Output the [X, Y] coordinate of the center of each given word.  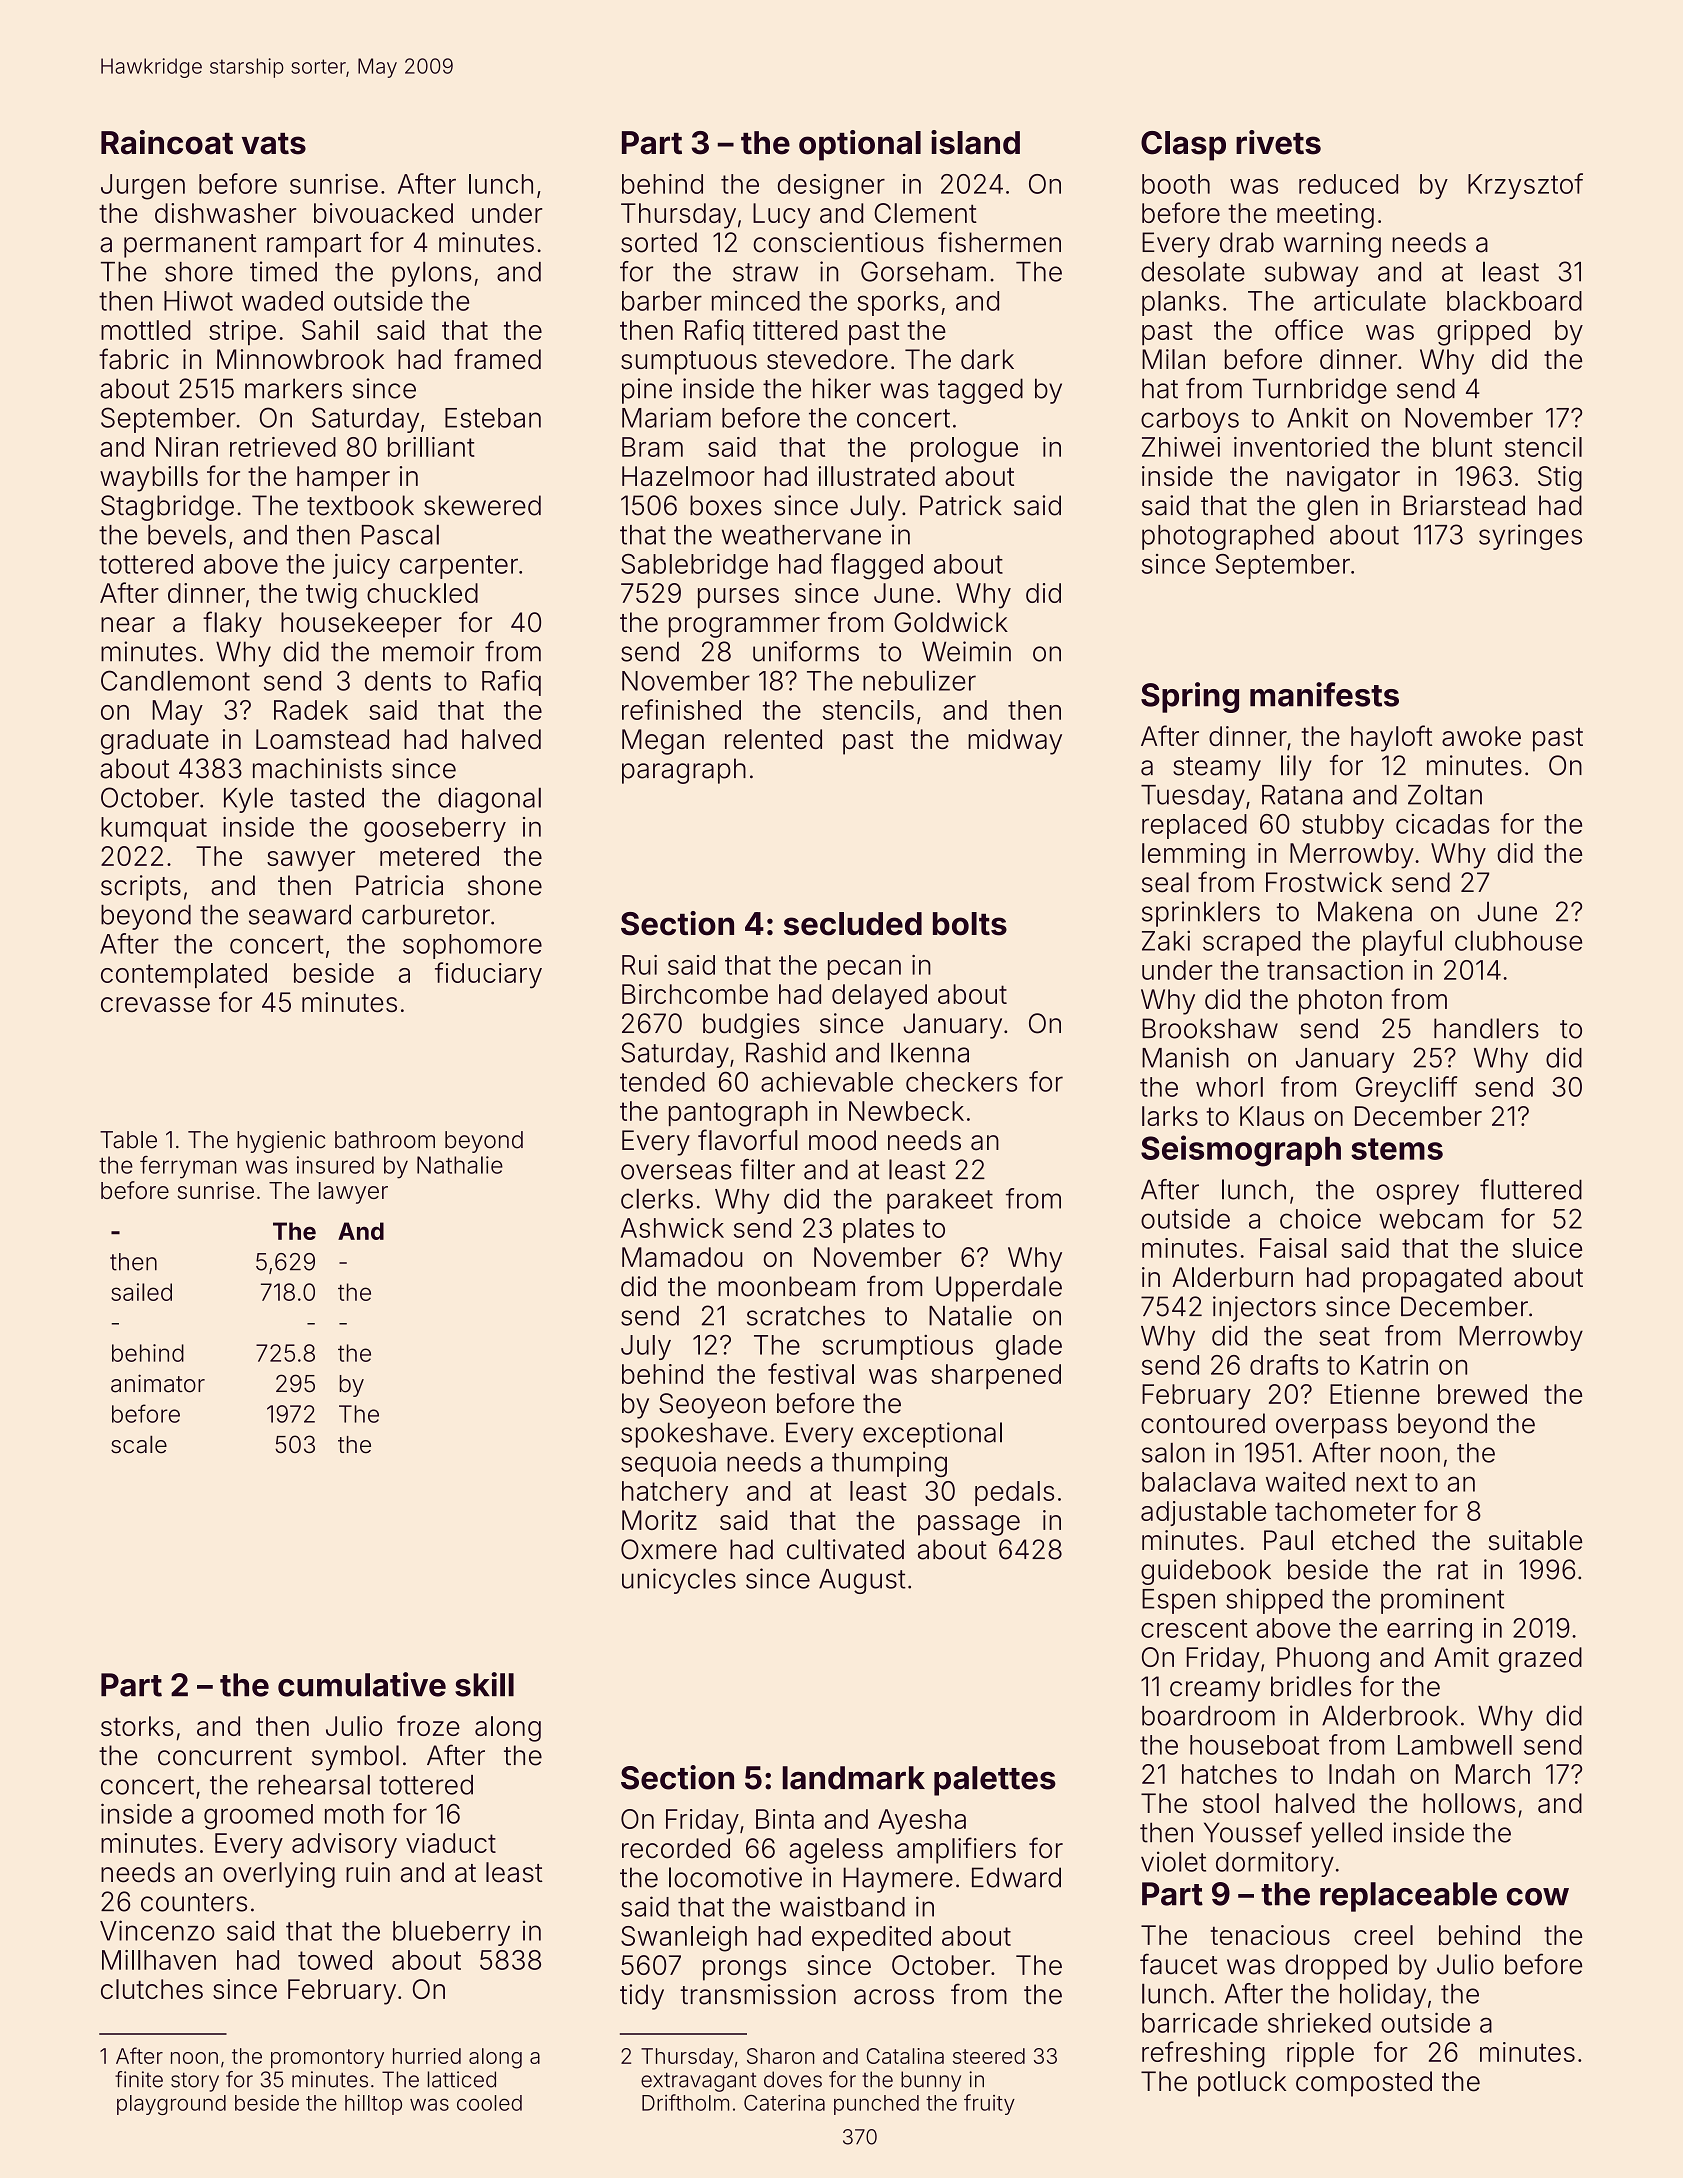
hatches [1229, 1774]
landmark [854, 1778]
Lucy [781, 216]
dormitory [1275, 1864]
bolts [970, 924]
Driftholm [685, 2102]
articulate [1370, 301]
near [128, 625]
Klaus [1272, 1116]
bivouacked [383, 213]
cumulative [362, 1684]
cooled [489, 2103]
